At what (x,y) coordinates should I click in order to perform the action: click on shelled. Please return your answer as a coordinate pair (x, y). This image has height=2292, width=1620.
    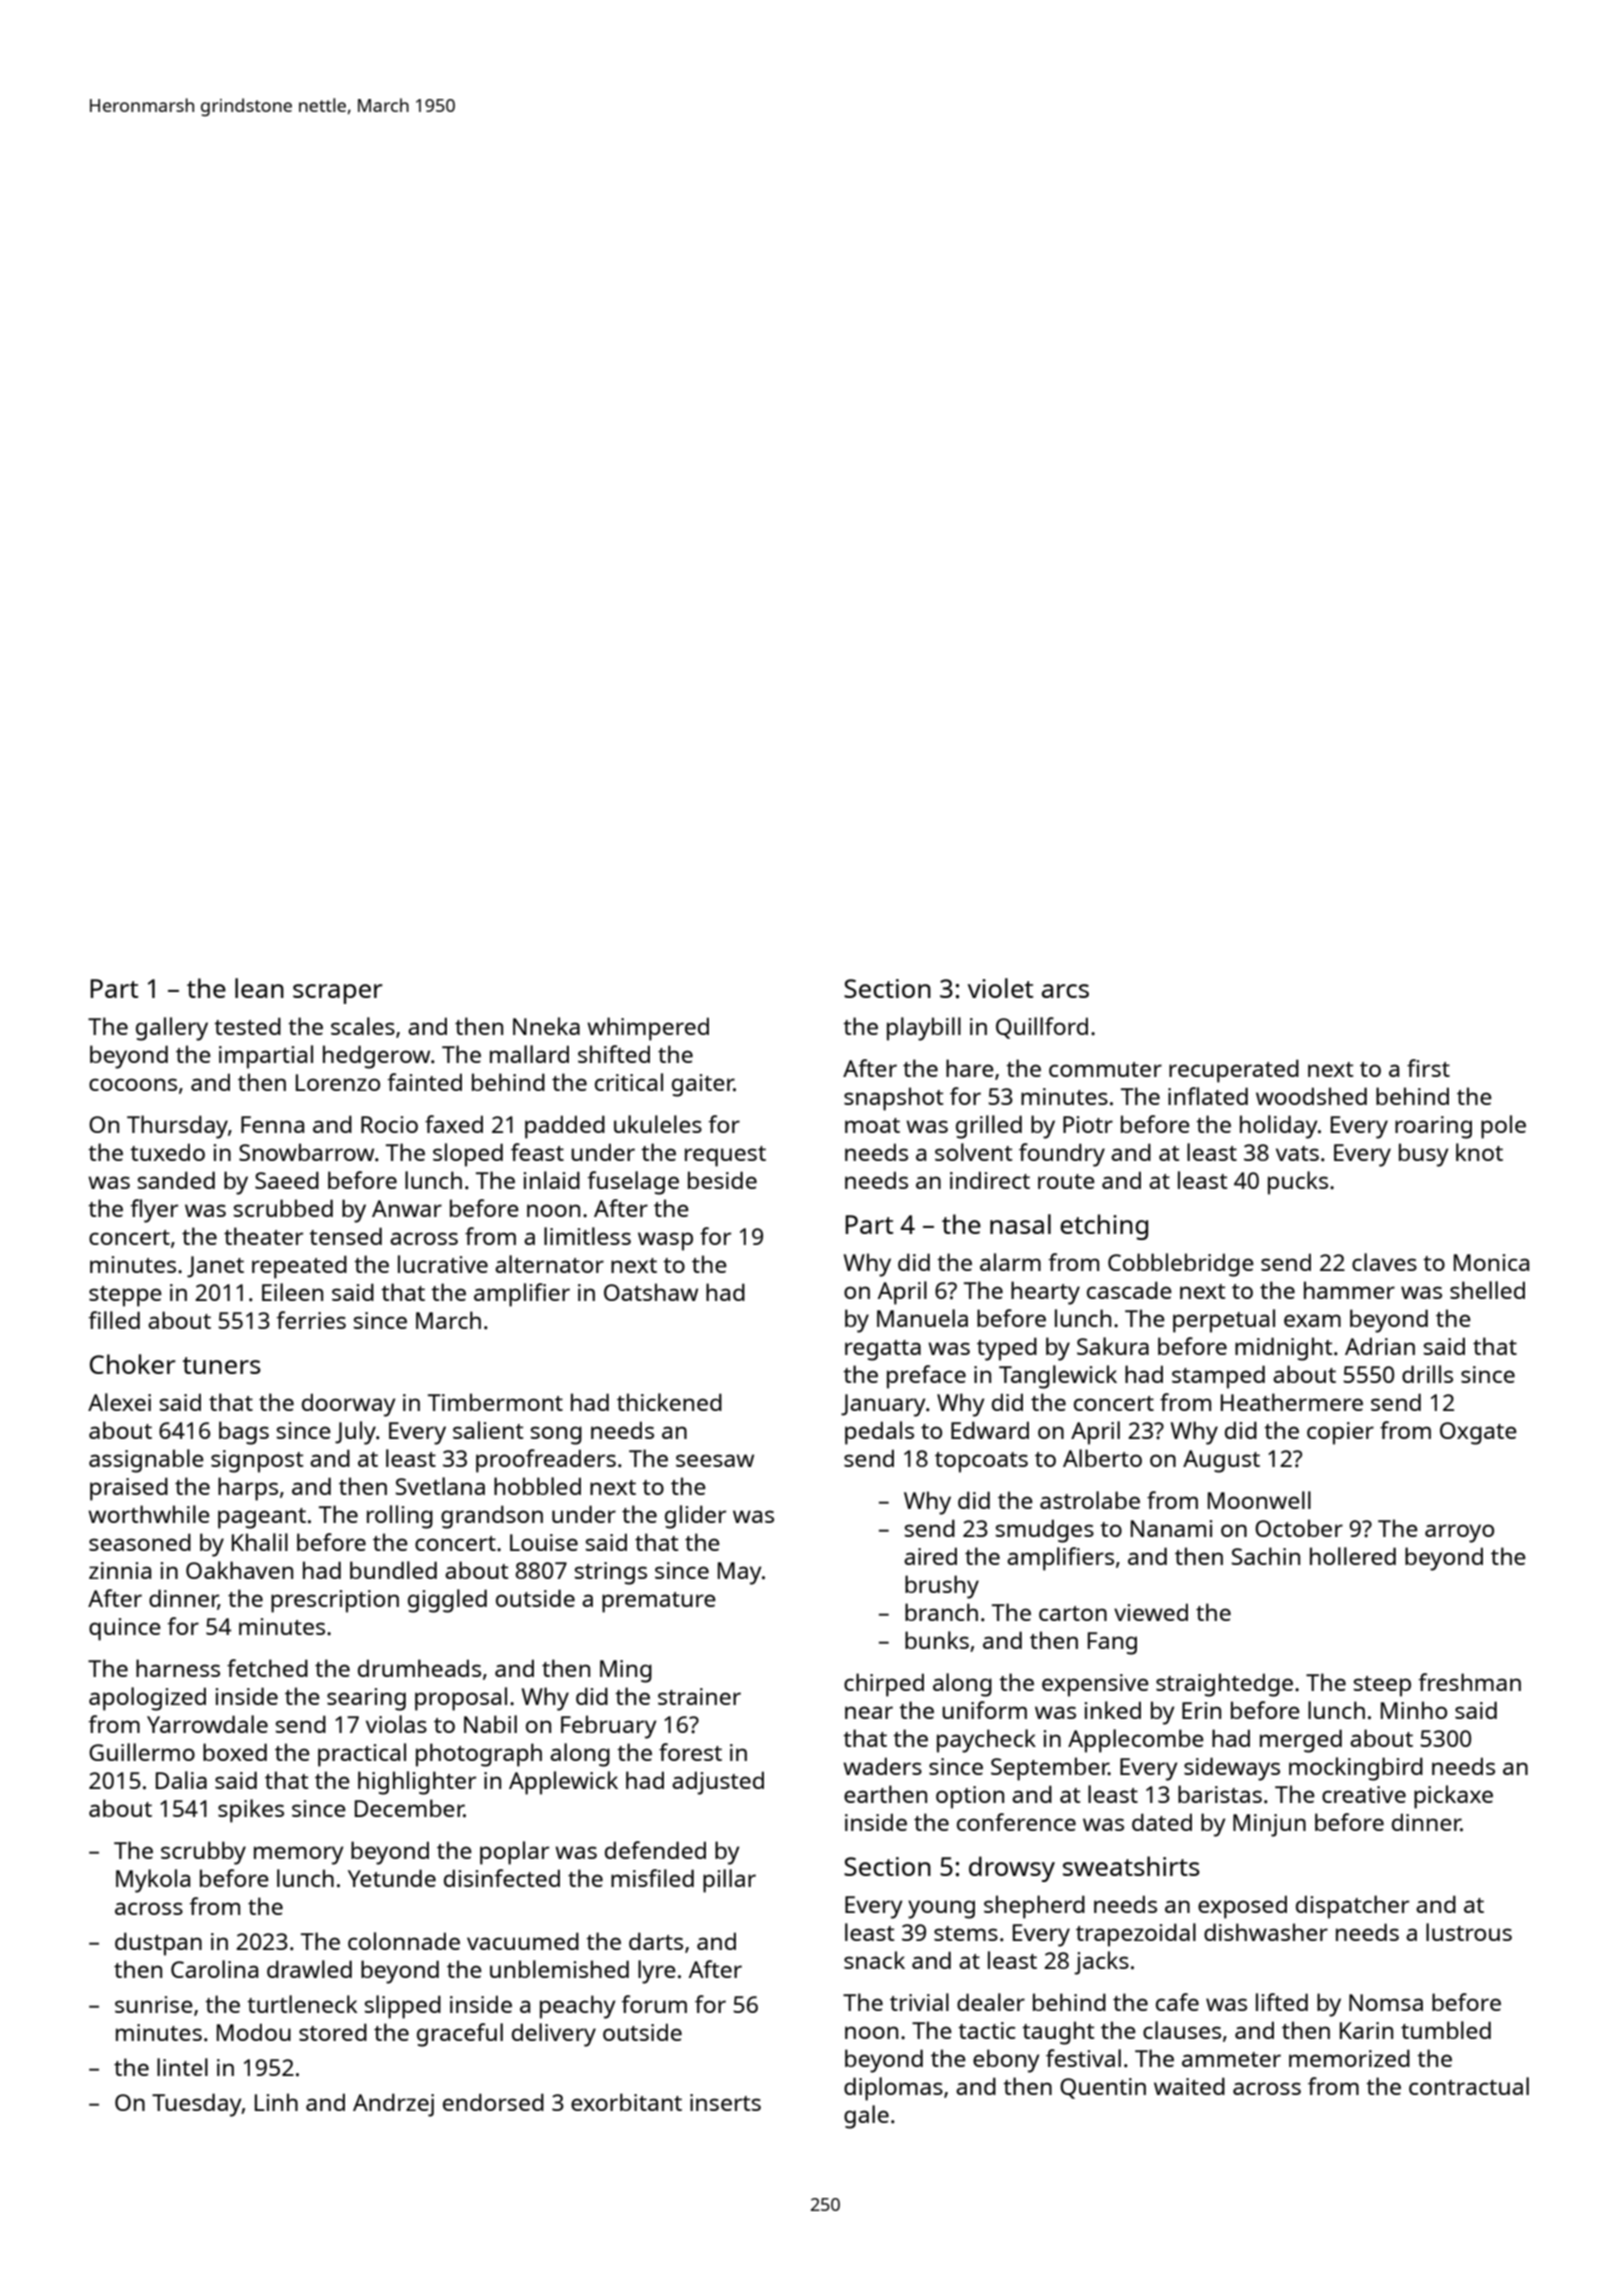
    Looking at the image, I should click on (1487, 1290).
